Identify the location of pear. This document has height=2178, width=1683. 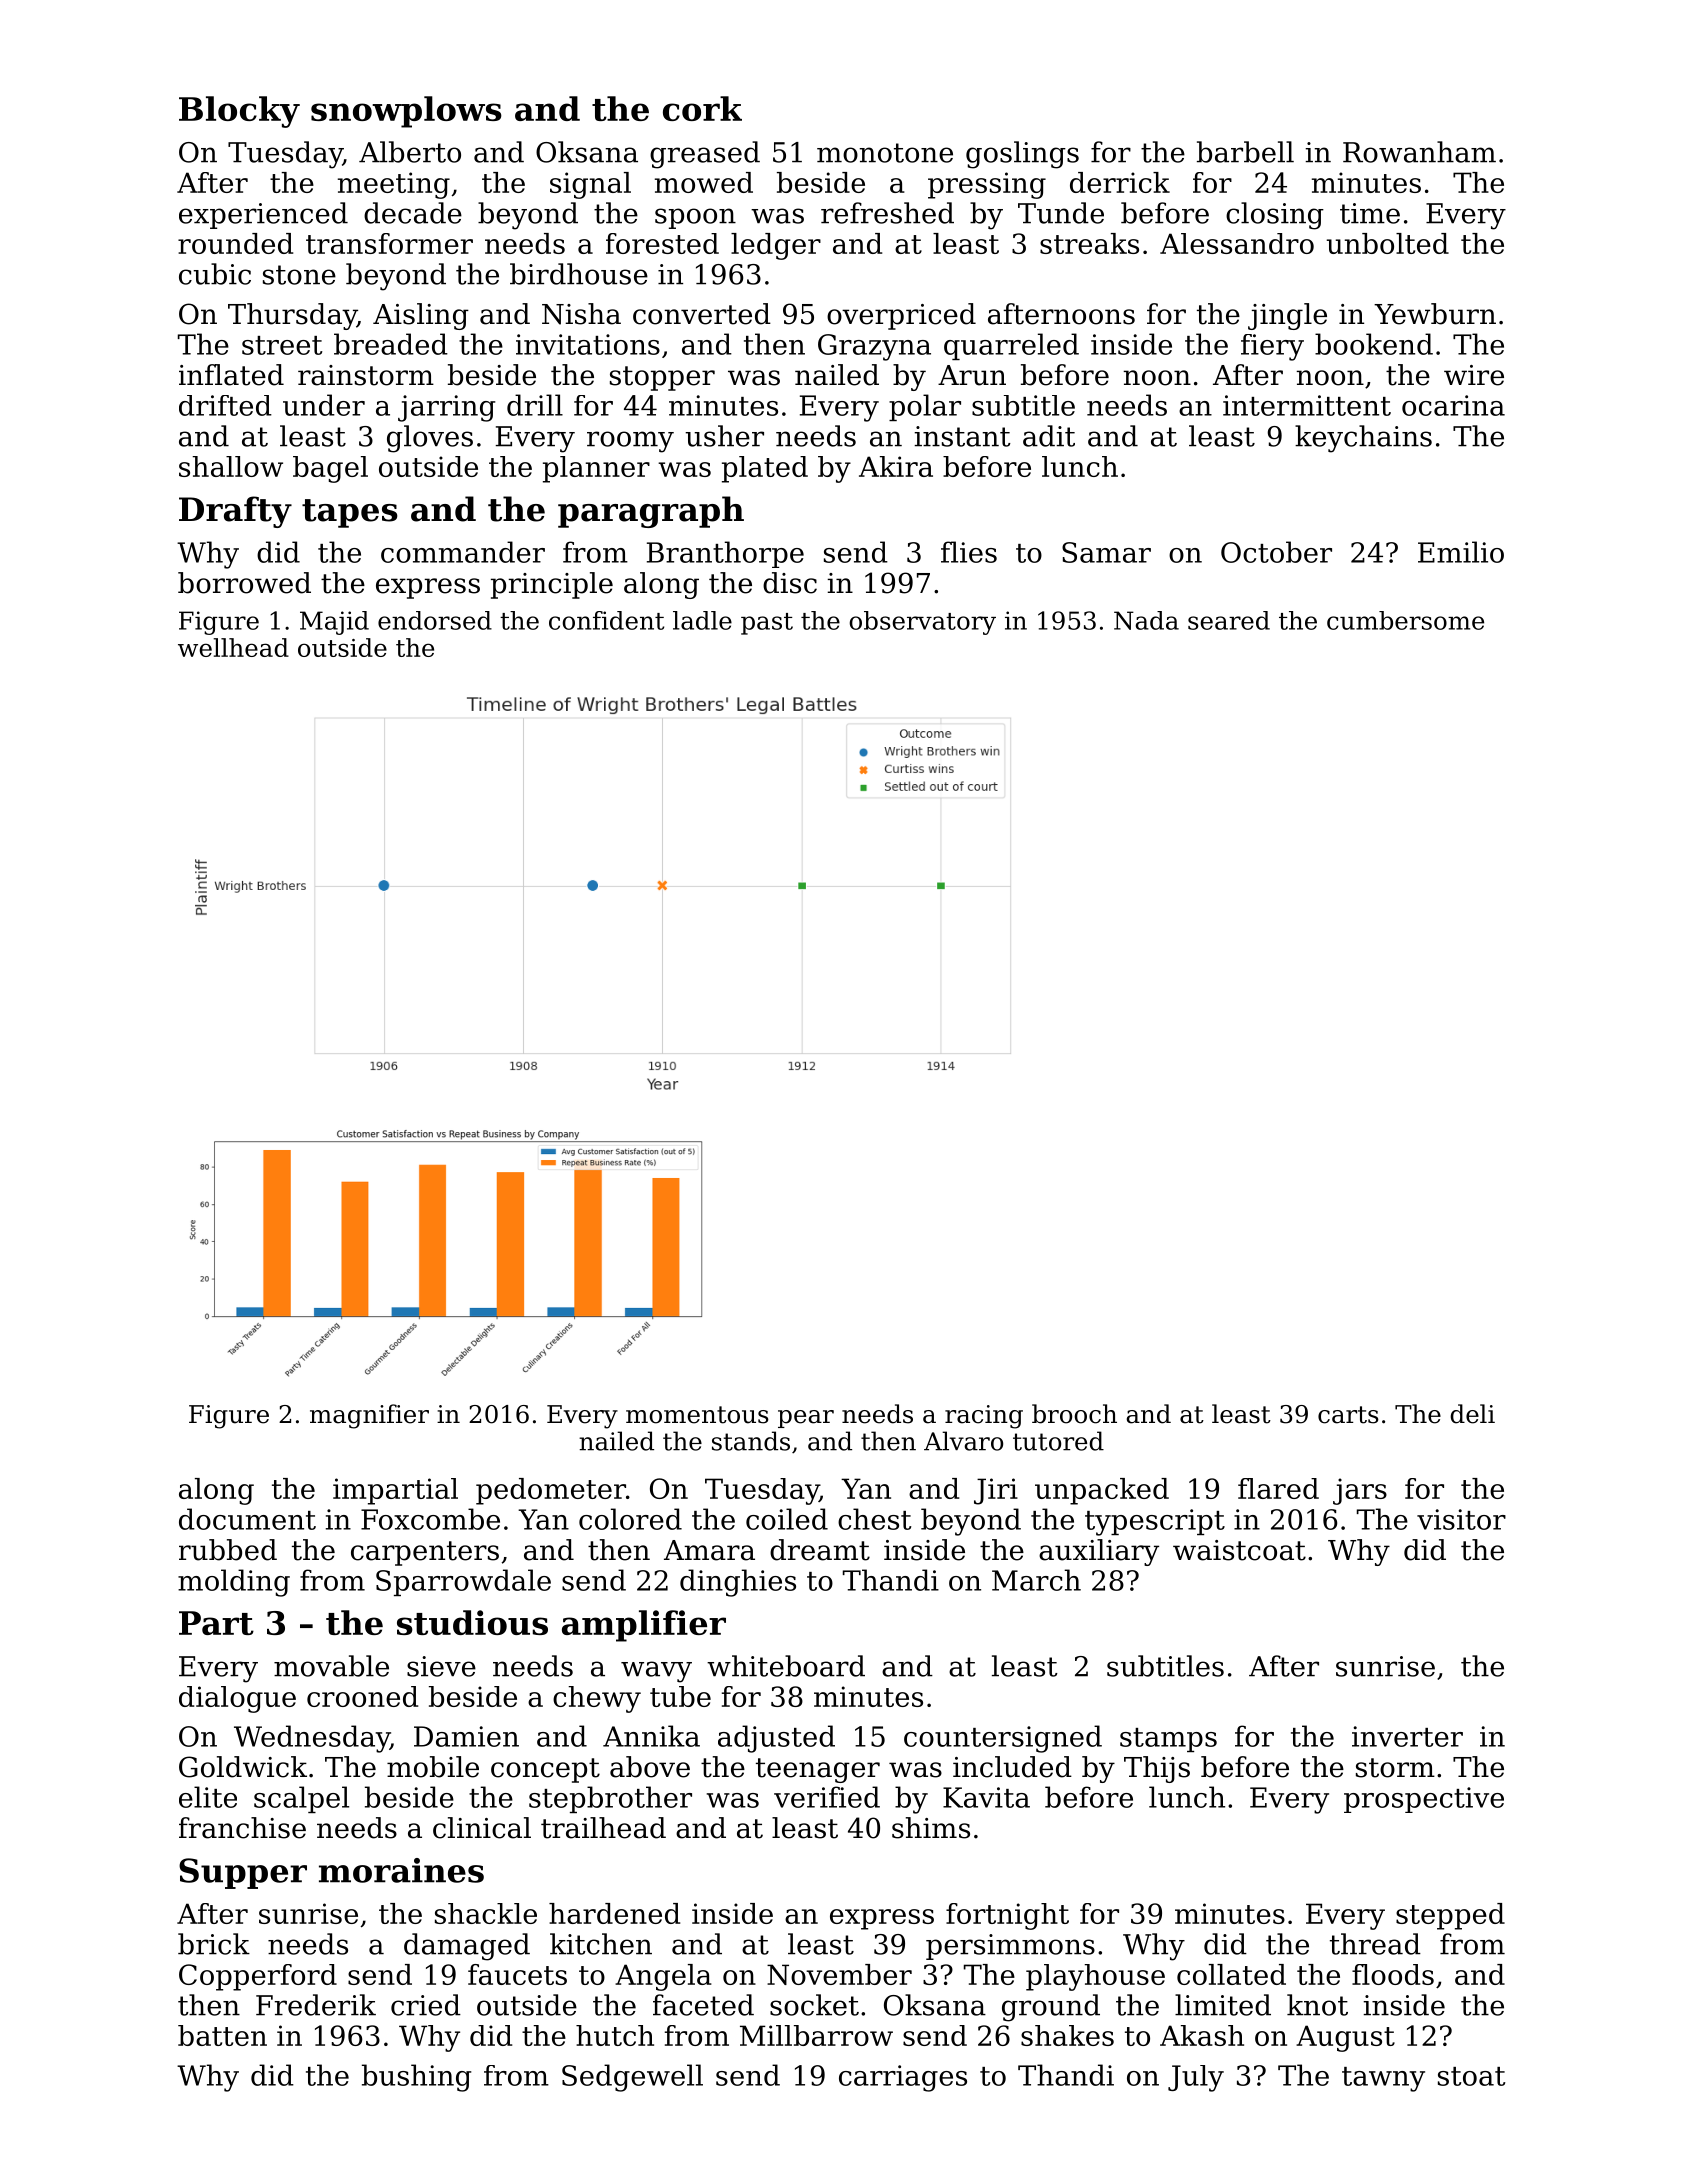
(806, 1419).
